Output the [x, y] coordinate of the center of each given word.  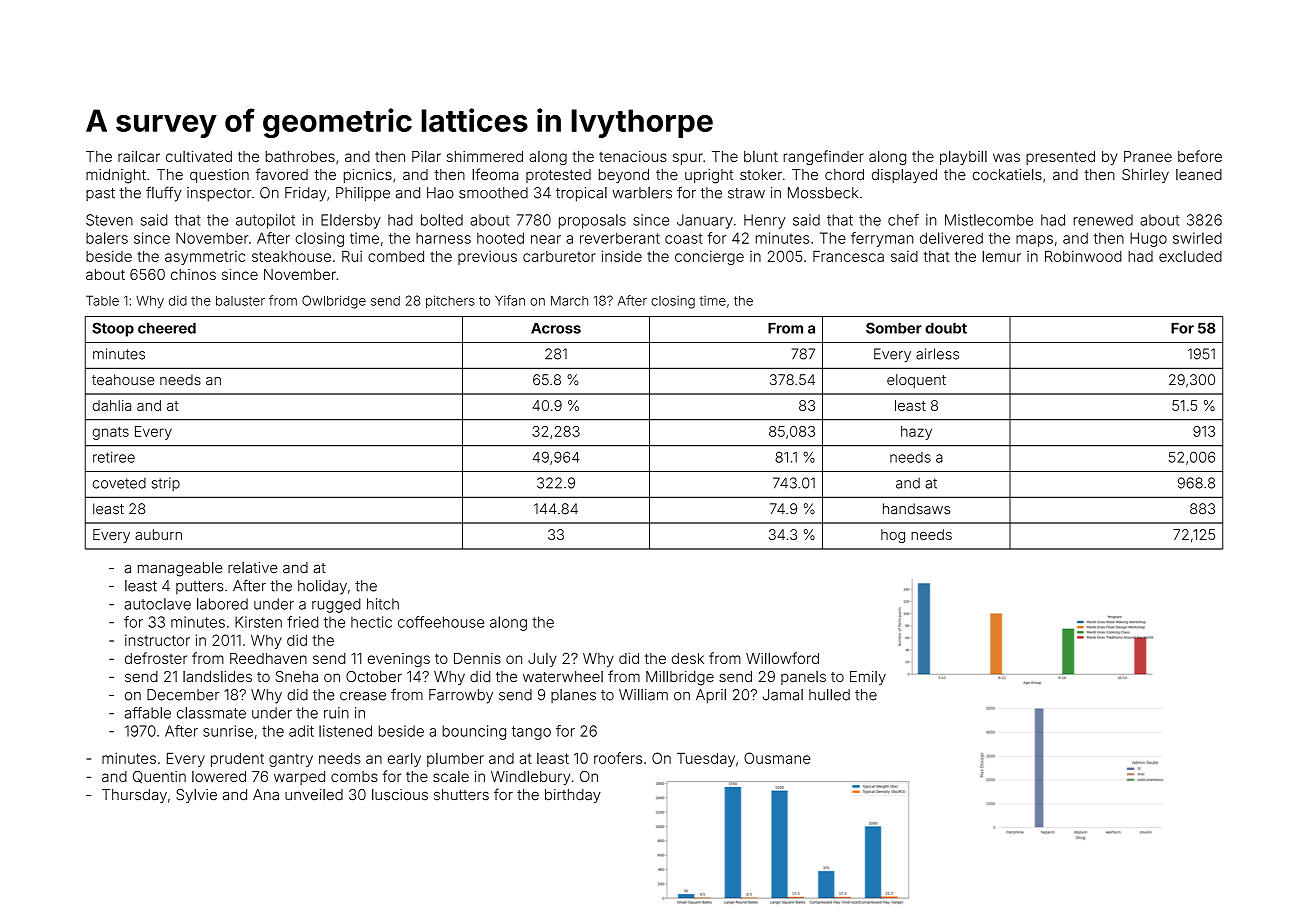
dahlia [112, 405]
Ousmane [777, 758]
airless [937, 354]
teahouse [123, 379]
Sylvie [196, 796]
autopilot [265, 221]
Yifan [510, 300]
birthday [573, 796]
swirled [1197, 238]
